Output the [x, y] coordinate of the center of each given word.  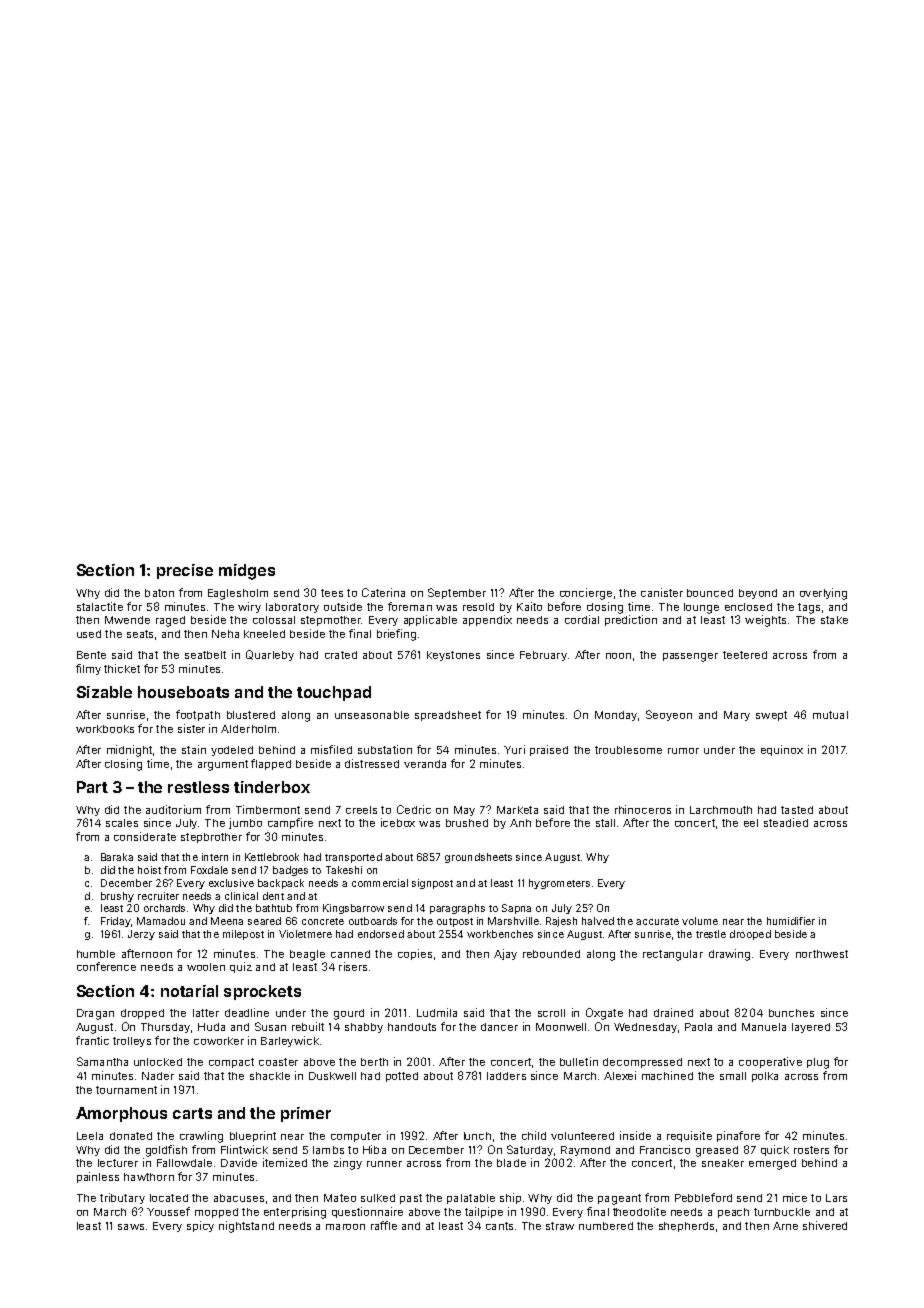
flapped [271, 764]
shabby [364, 1028]
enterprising [295, 1213]
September [457, 593]
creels [361, 810]
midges [247, 572]
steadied [786, 822]
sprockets [262, 992]
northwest [822, 954]
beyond [758, 594]
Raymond [585, 1151]
